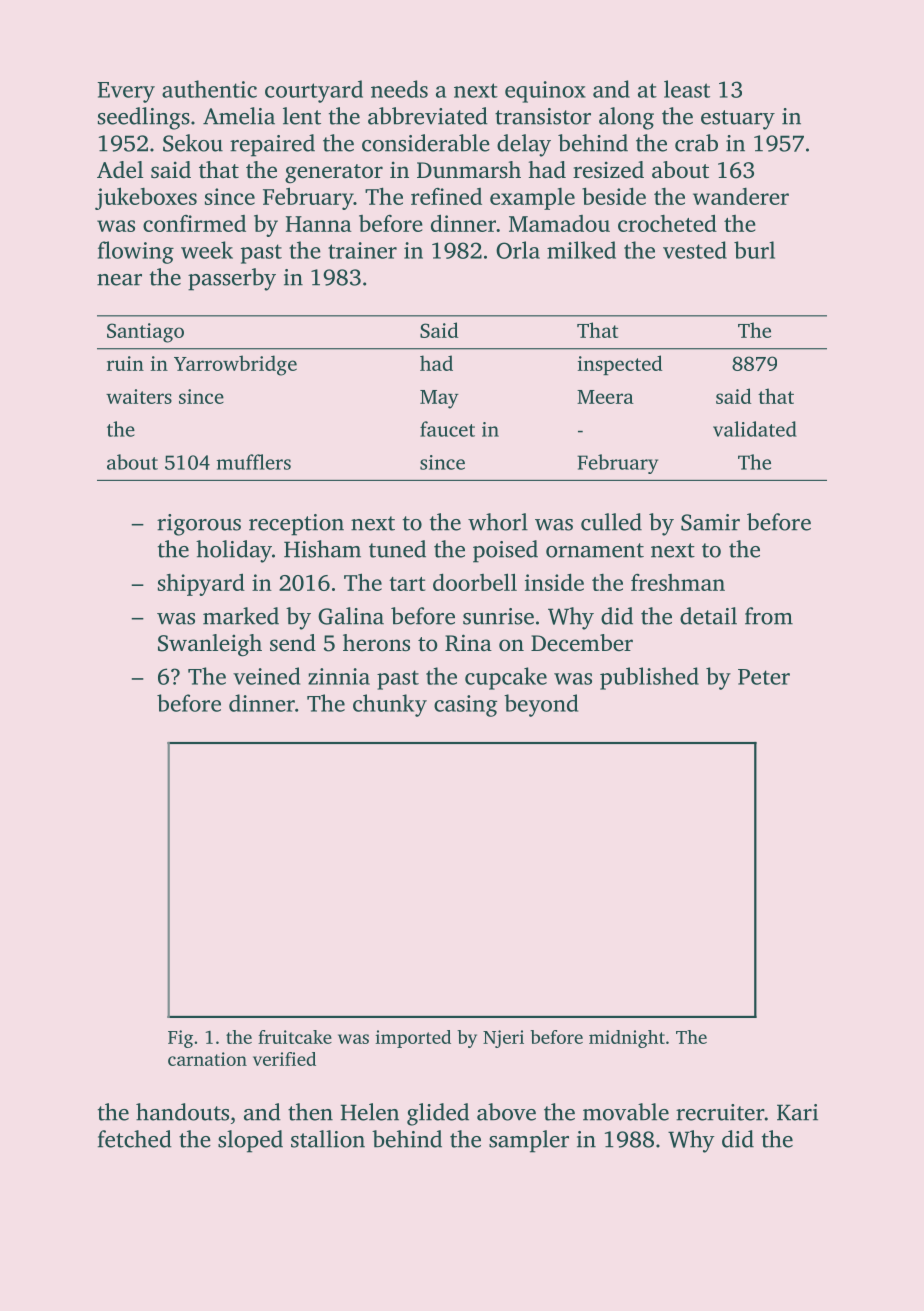 The image size is (924, 1311). What do you see at coordinates (314, 91) in the document?
I see `courtyard` at bounding box center [314, 91].
